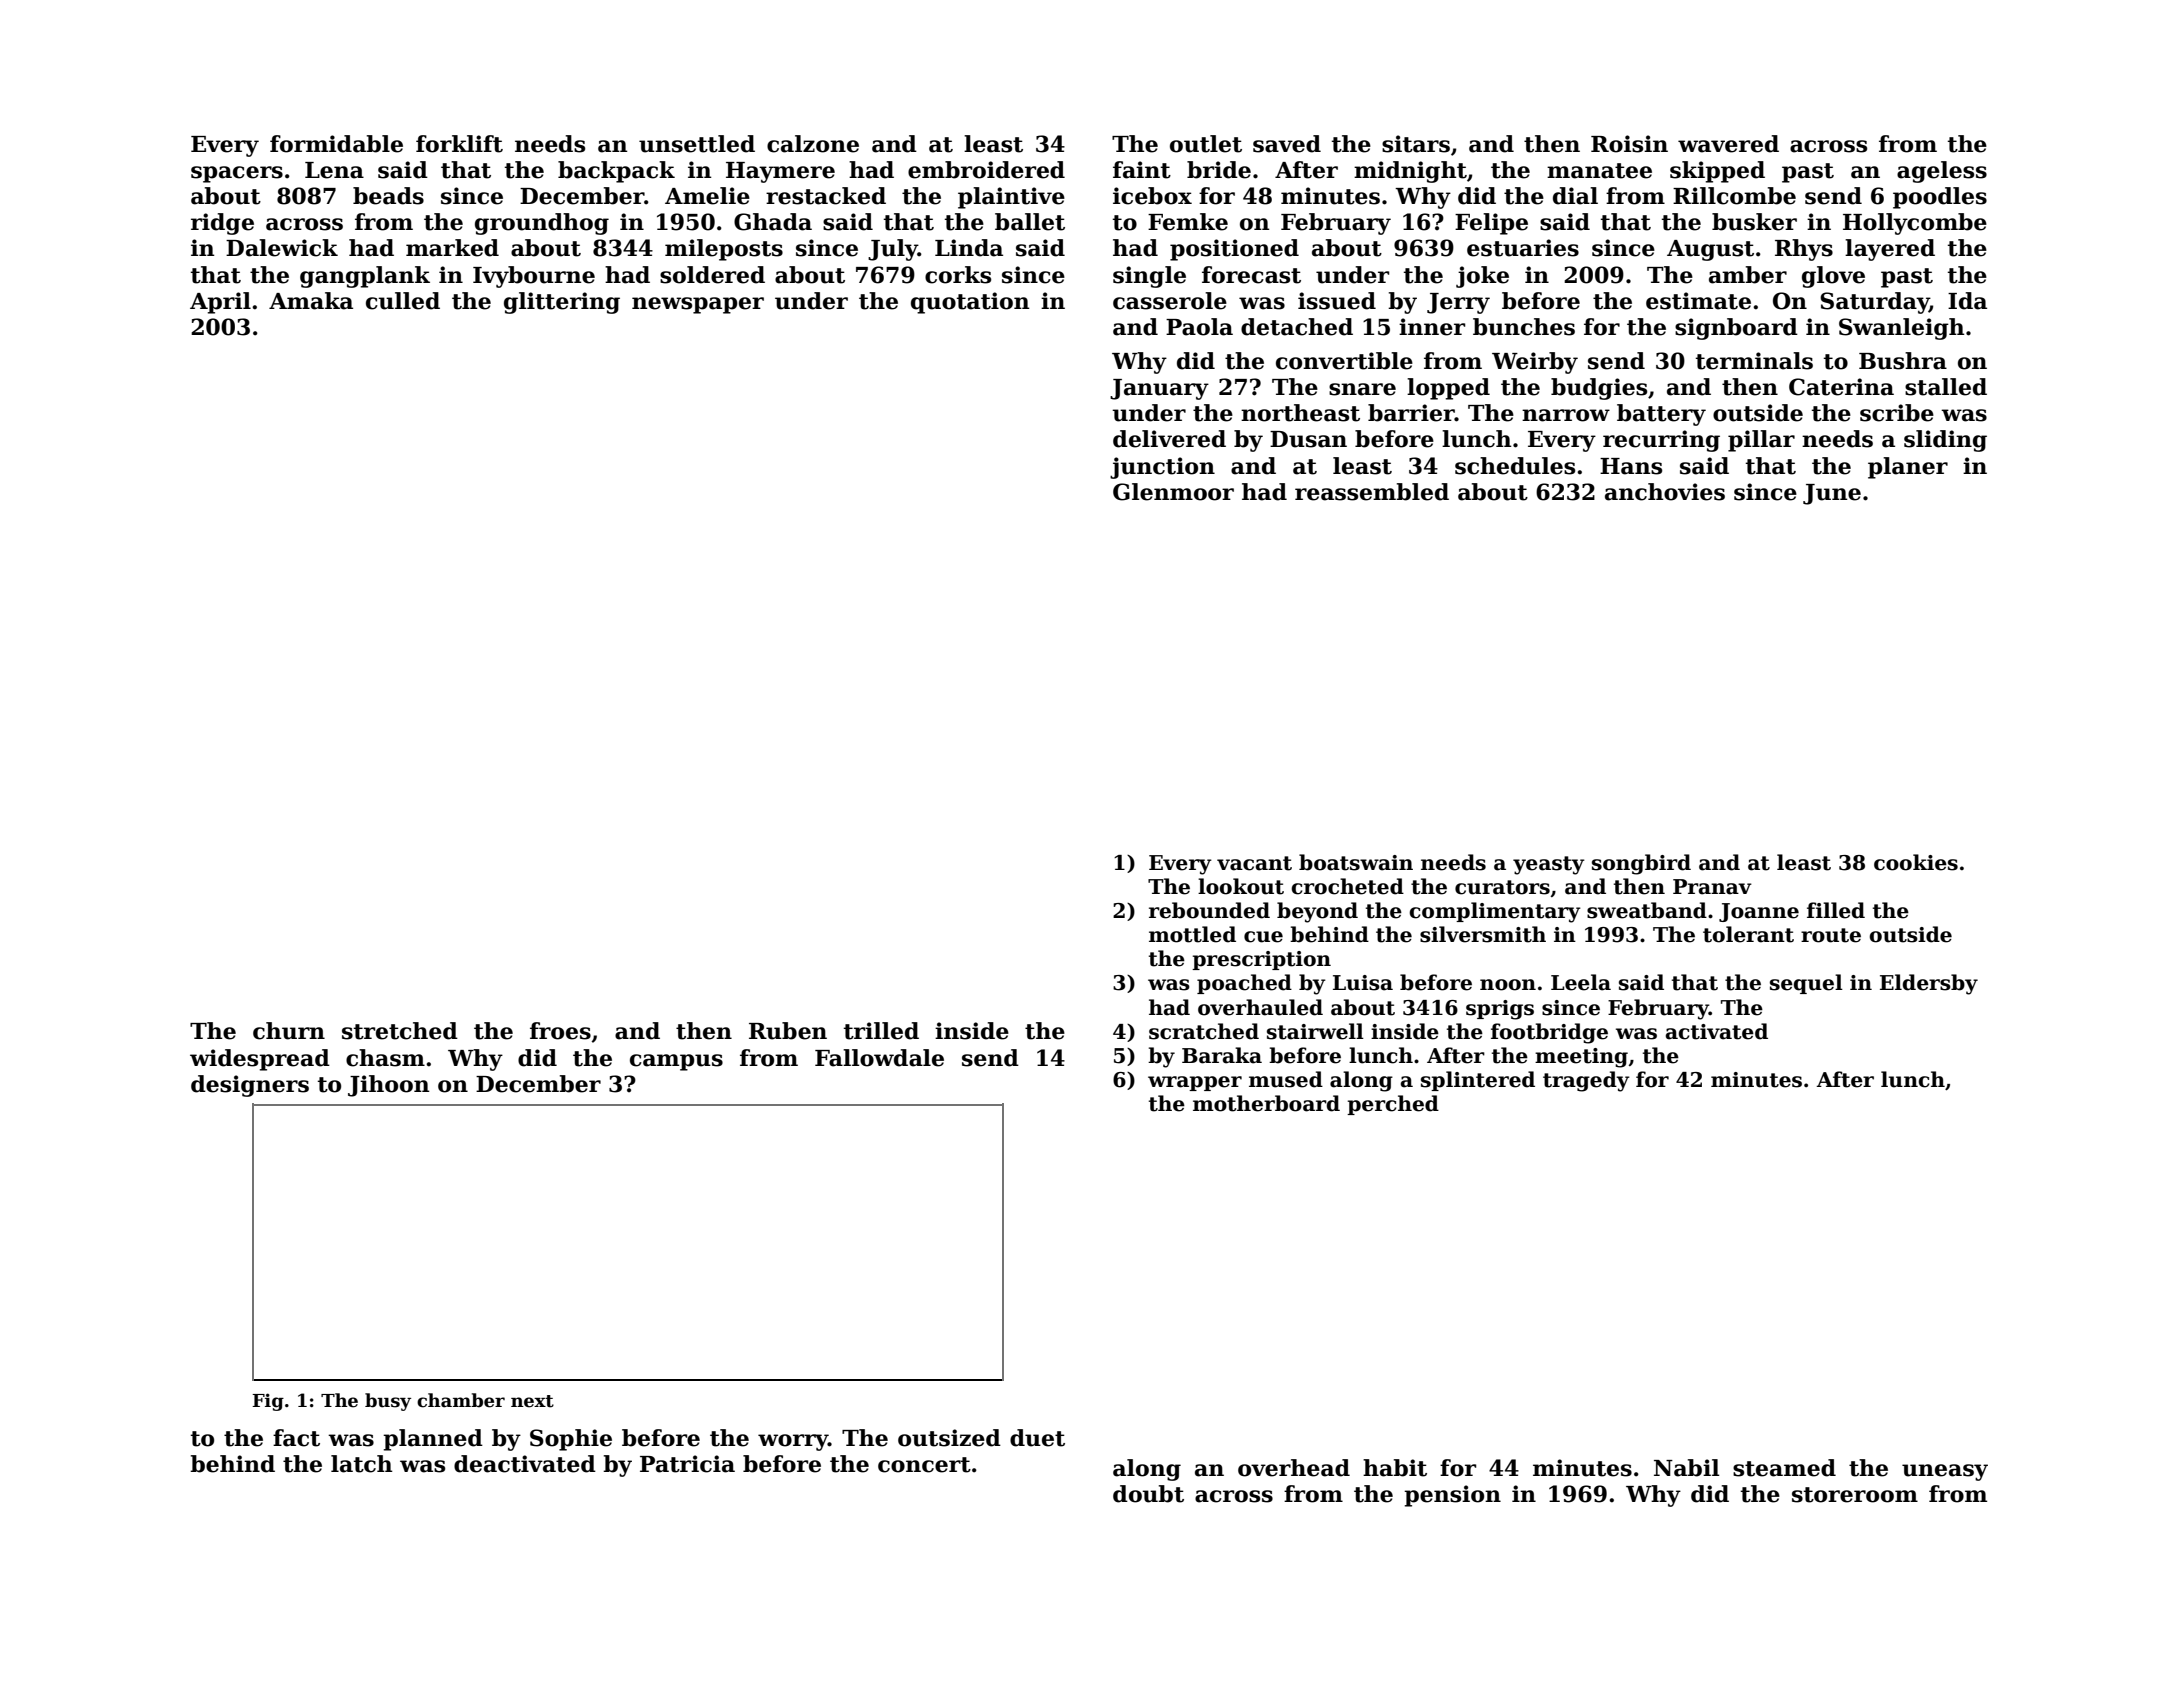 The image size is (2178, 1683). What do you see at coordinates (1294, 1468) in the page?
I see `overhead` at bounding box center [1294, 1468].
